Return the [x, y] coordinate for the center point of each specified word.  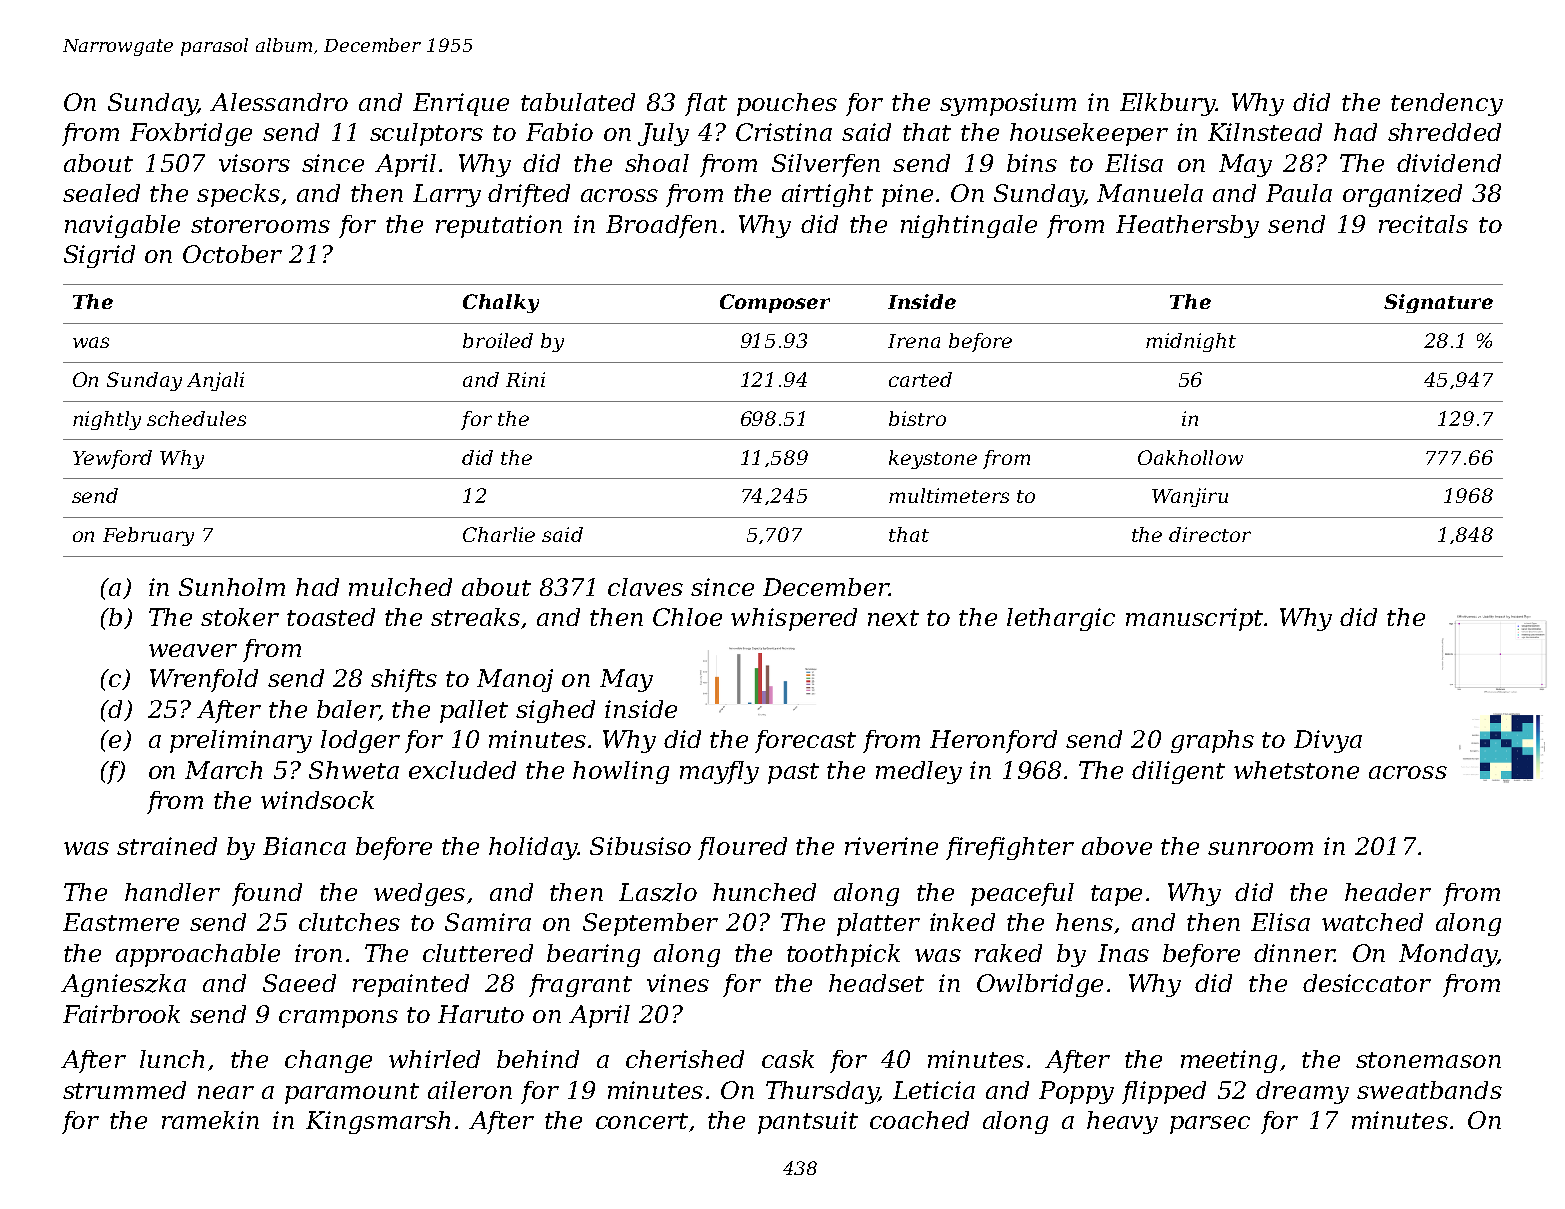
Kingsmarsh [378, 1122]
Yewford [112, 459]
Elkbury [1168, 104]
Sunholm [232, 587]
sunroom [1260, 848]
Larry [447, 195]
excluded [462, 770]
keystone [933, 459]
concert [642, 1121]
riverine [891, 846]
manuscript [1195, 619]
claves [645, 587]
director [1210, 534]
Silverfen [826, 165]
